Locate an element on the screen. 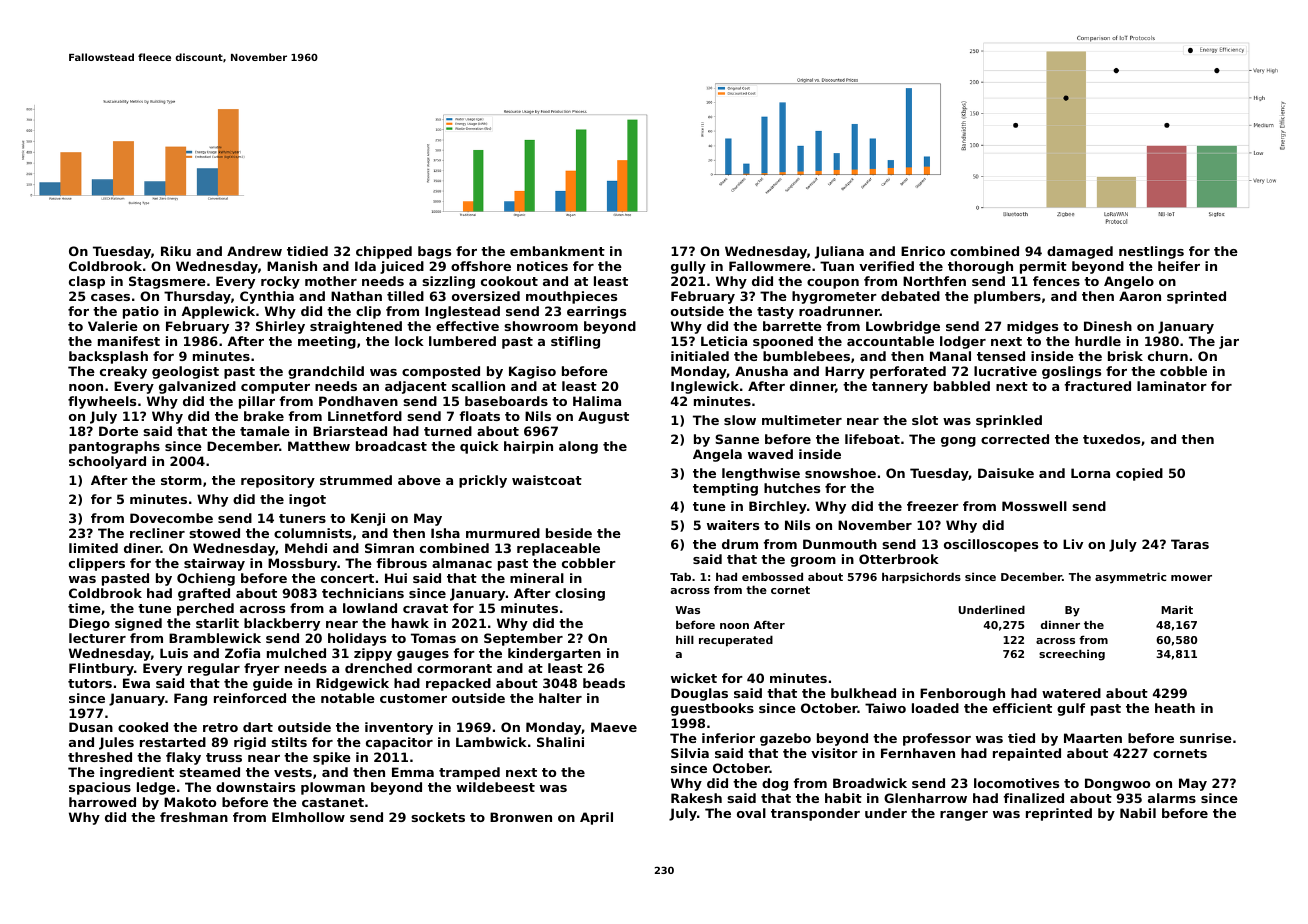 This screenshot has height=924, width=1308. castanet is located at coordinates (333, 802).
